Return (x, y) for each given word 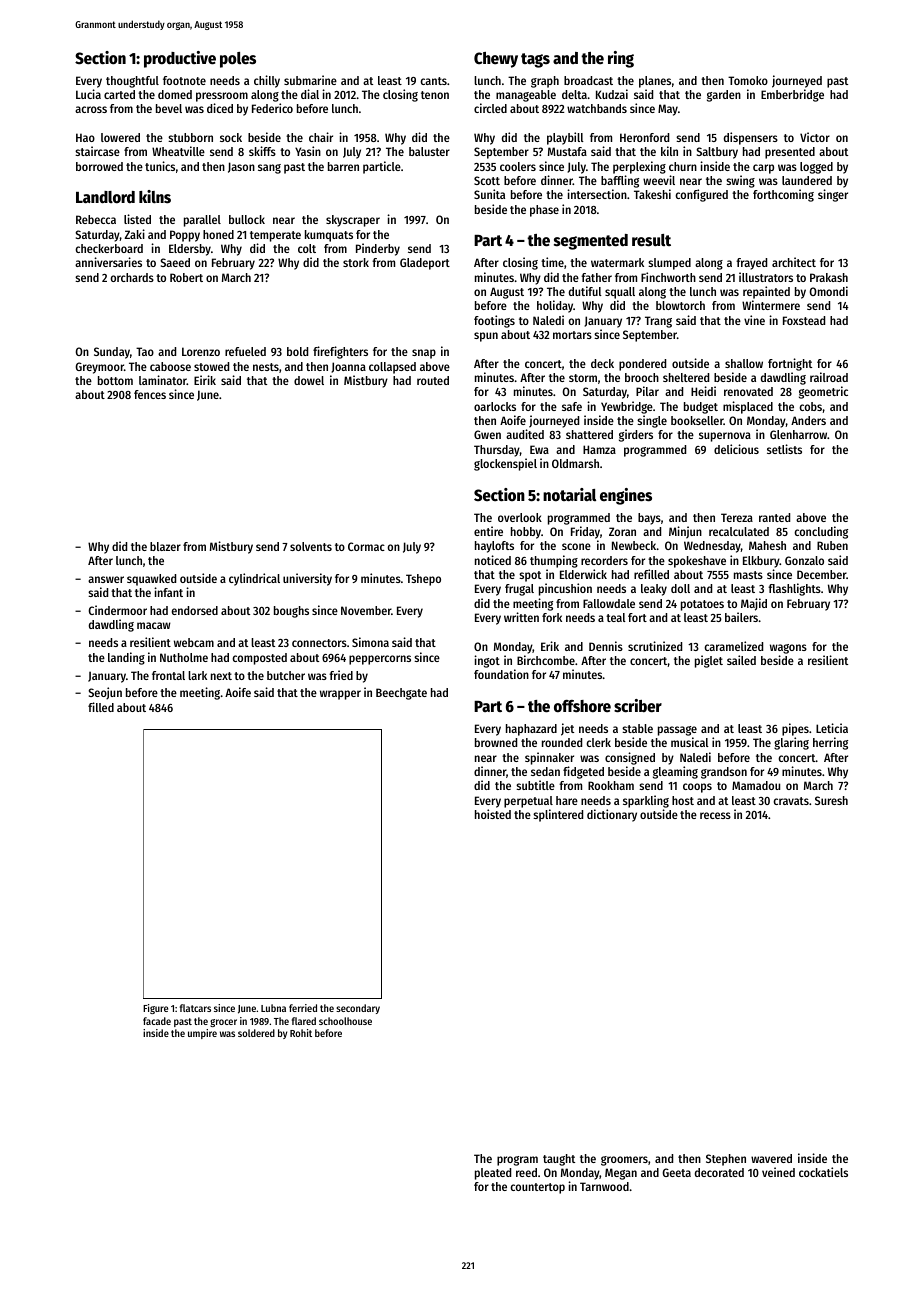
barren (343, 166)
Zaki (134, 234)
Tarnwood (604, 1186)
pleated (493, 1174)
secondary (358, 1009)
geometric (823, 392)
